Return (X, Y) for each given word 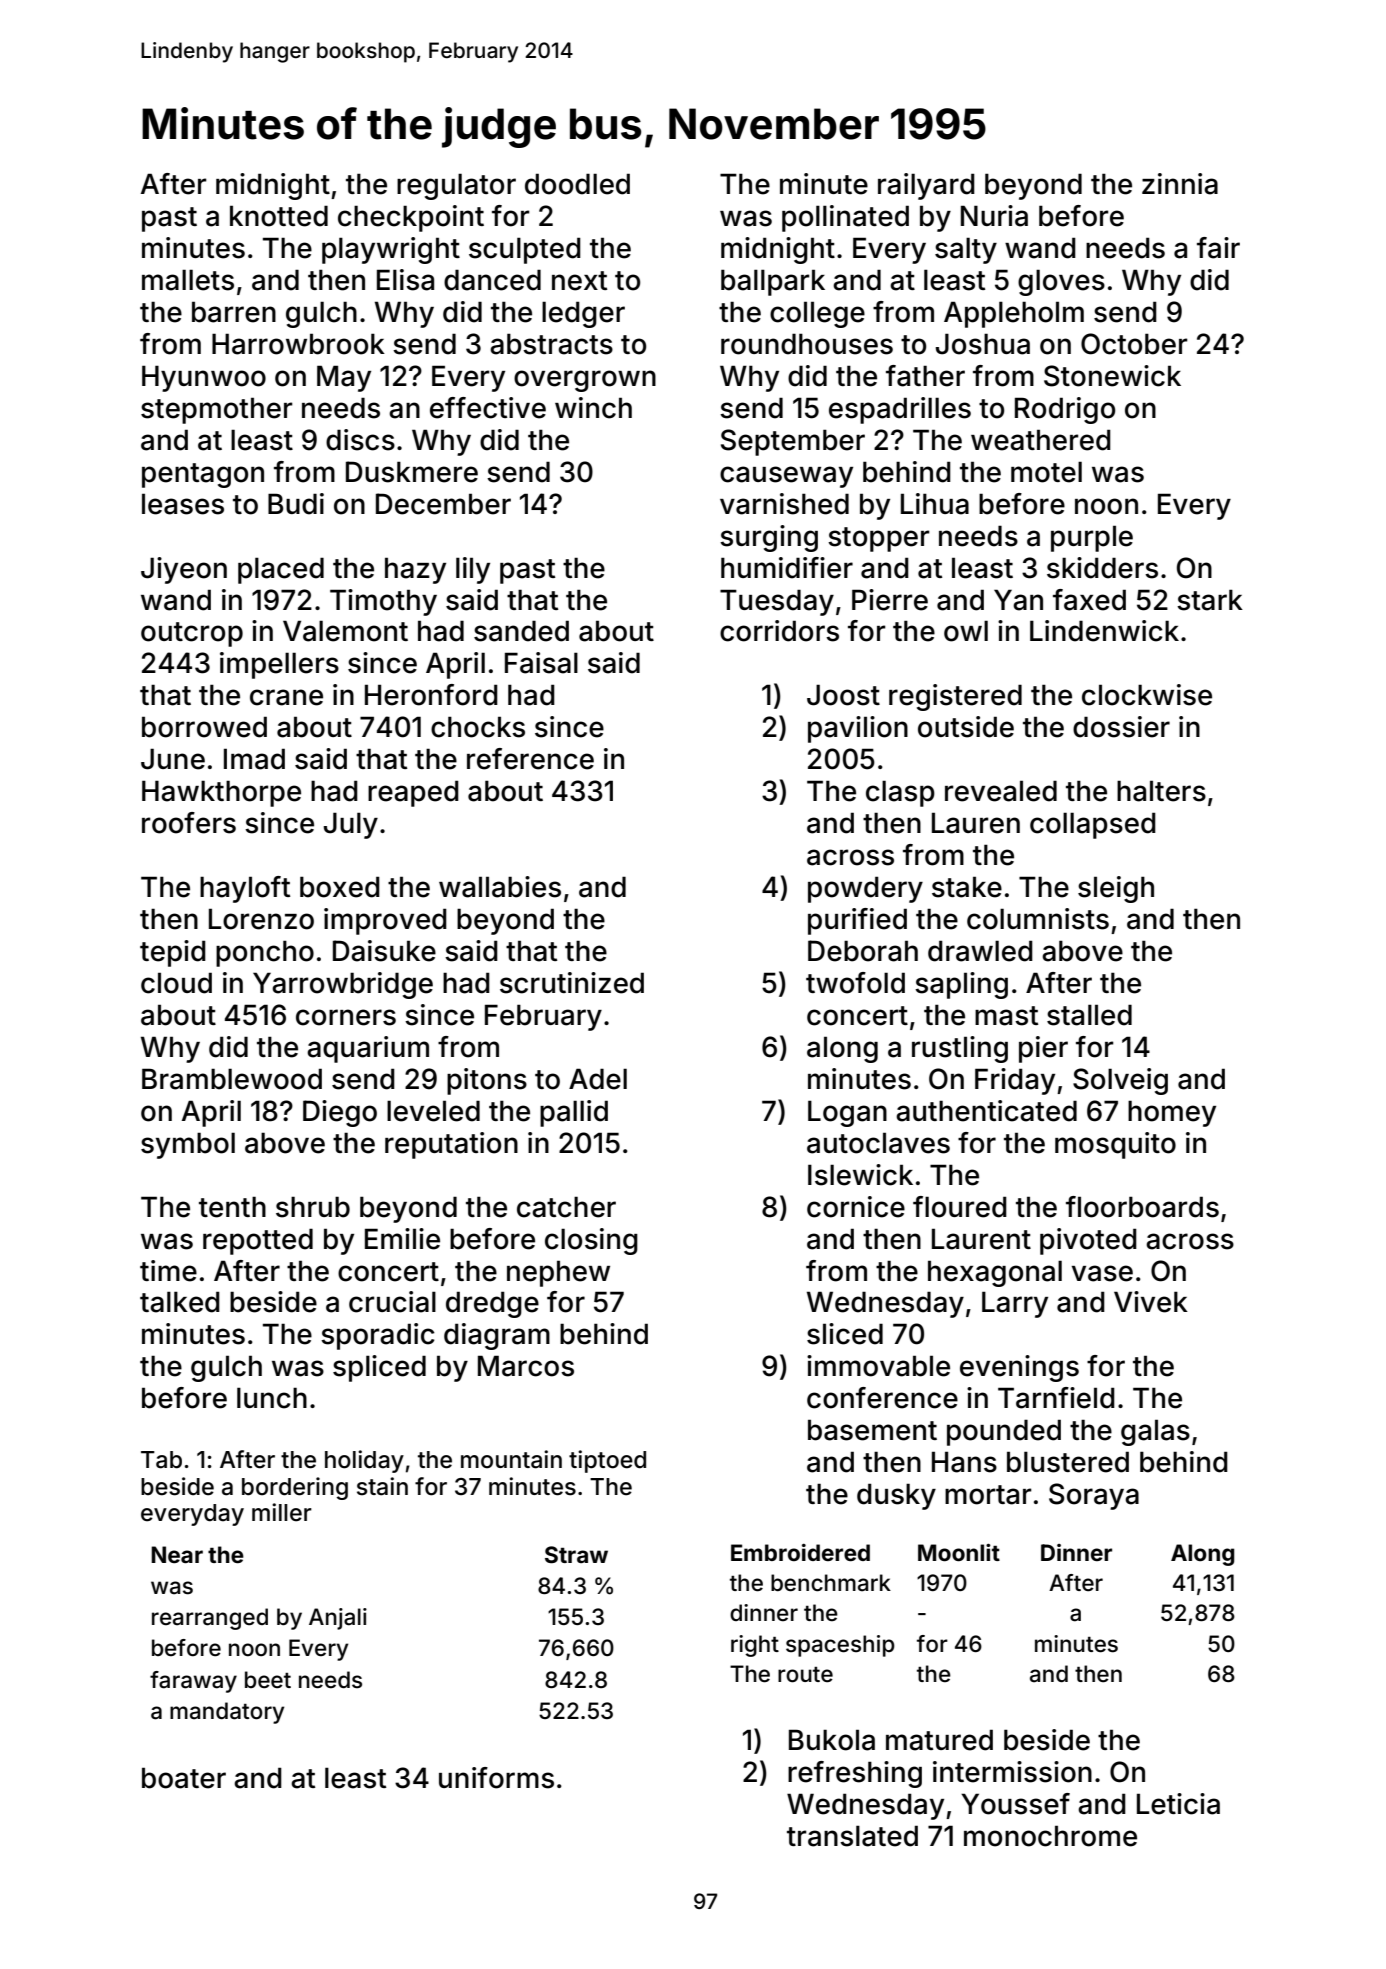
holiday (364, 1461)
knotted (279, 216)
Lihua (935, 504)
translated (852, 1836)
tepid (173, 953)
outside (966, 727)
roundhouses (807, 344)
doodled (577, 184)
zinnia (1180, 184)
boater (184, 1778)
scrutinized (572, 983)
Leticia (1178, 1804)
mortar (988, 1495)
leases (183, 504)
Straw (576, 1555)
